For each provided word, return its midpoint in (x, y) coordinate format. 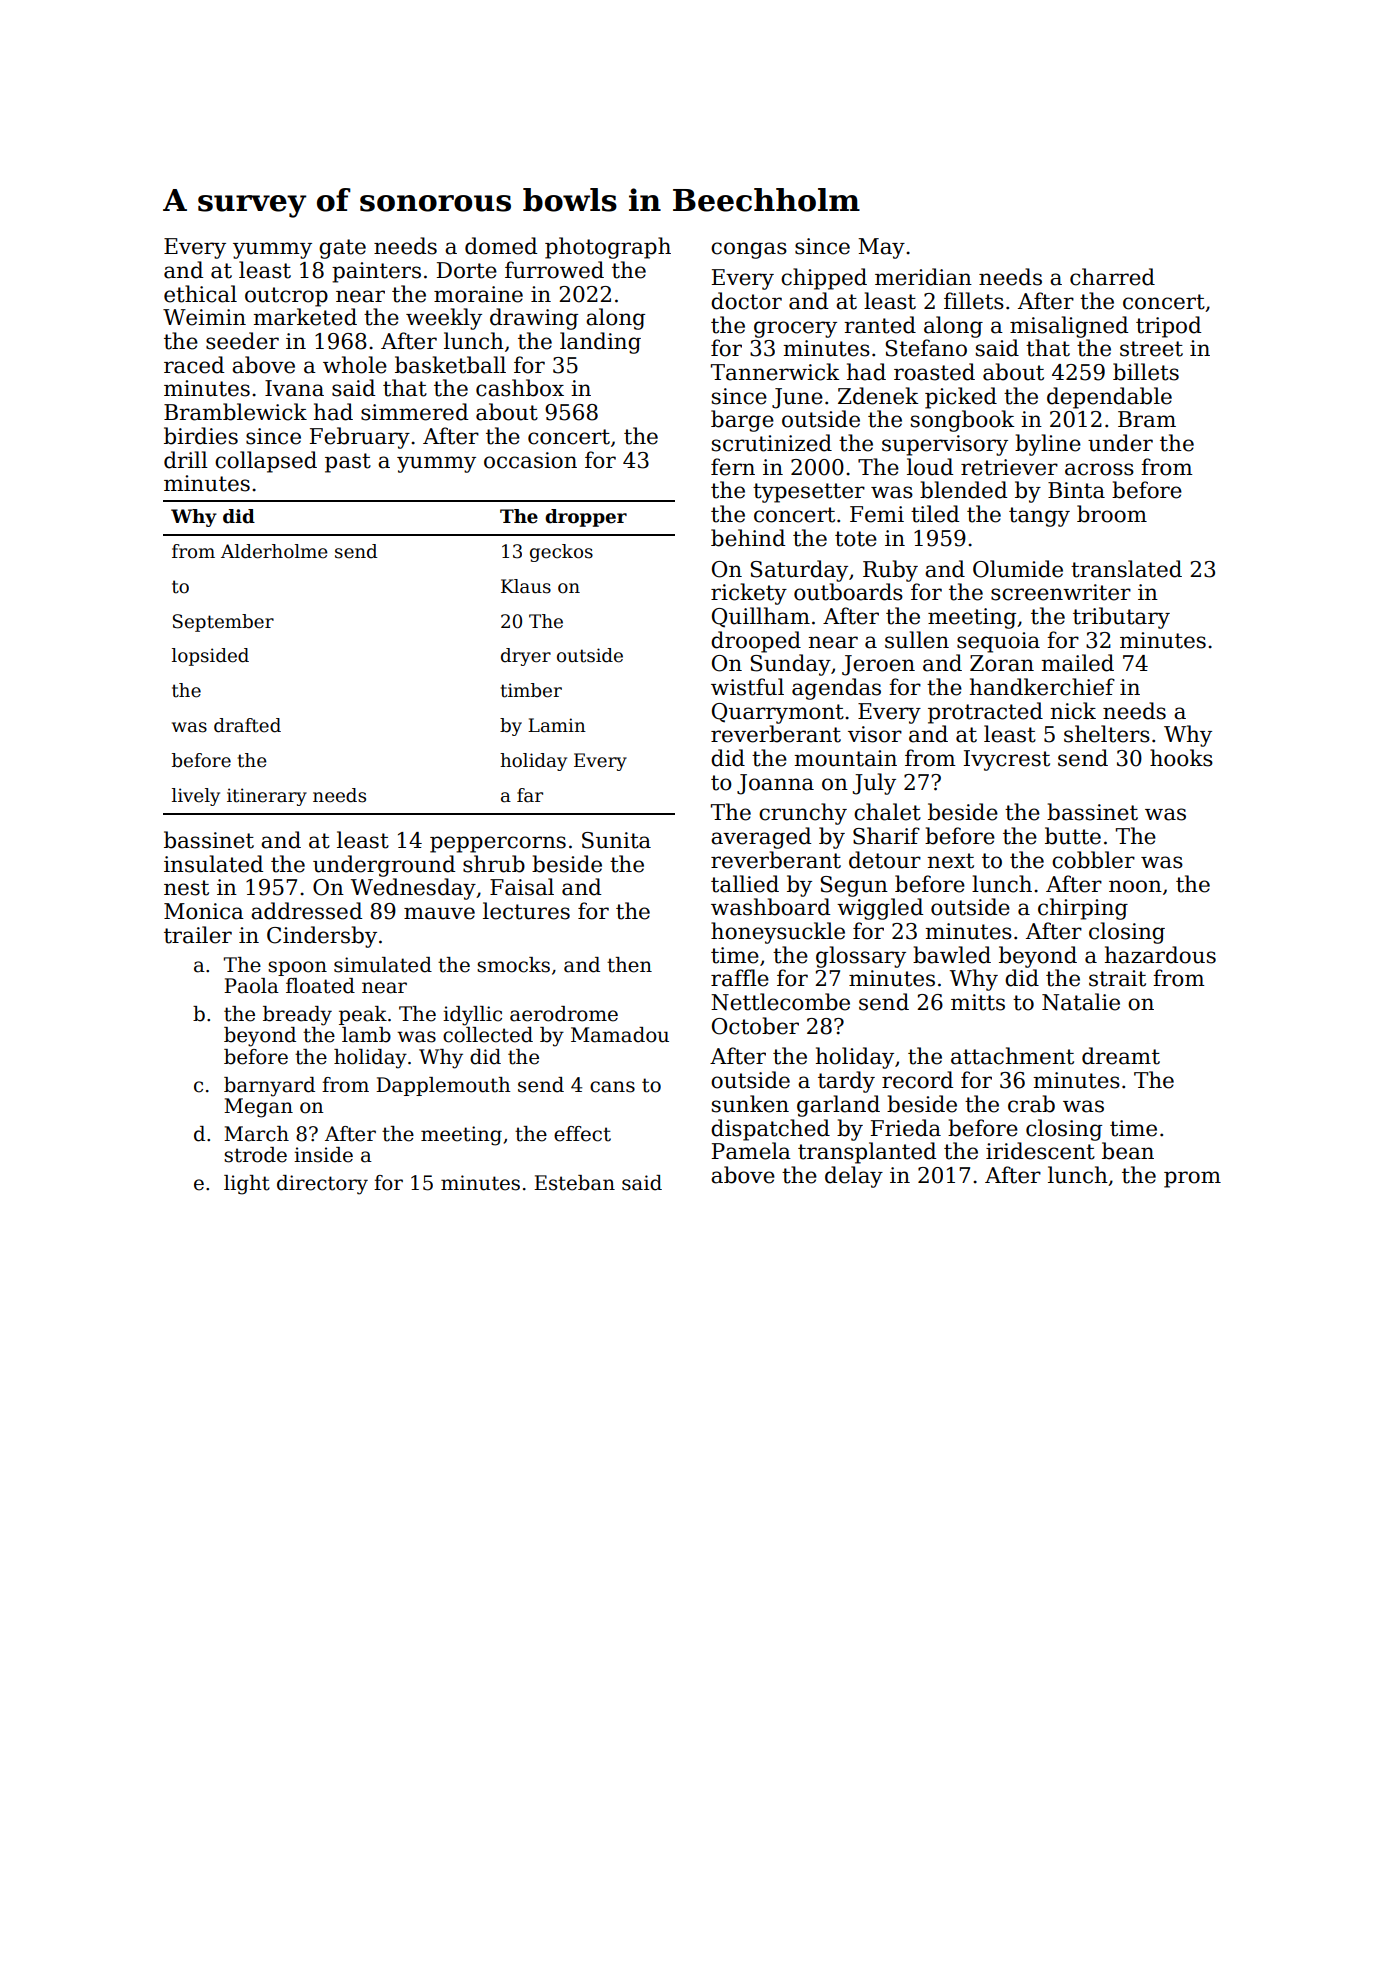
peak (363, 1015)
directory (322, 1185)
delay (854, 1177)
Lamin (557, 725)
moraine (478, 294)
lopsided (210, 657)
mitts (978, 1002)
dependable (1109, 398)
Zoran (1002, 663)
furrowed (554, 270)
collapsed (266, 462)
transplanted (867, 1153)
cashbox (520, 388)
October (755, 1026)
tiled (935, 514)
